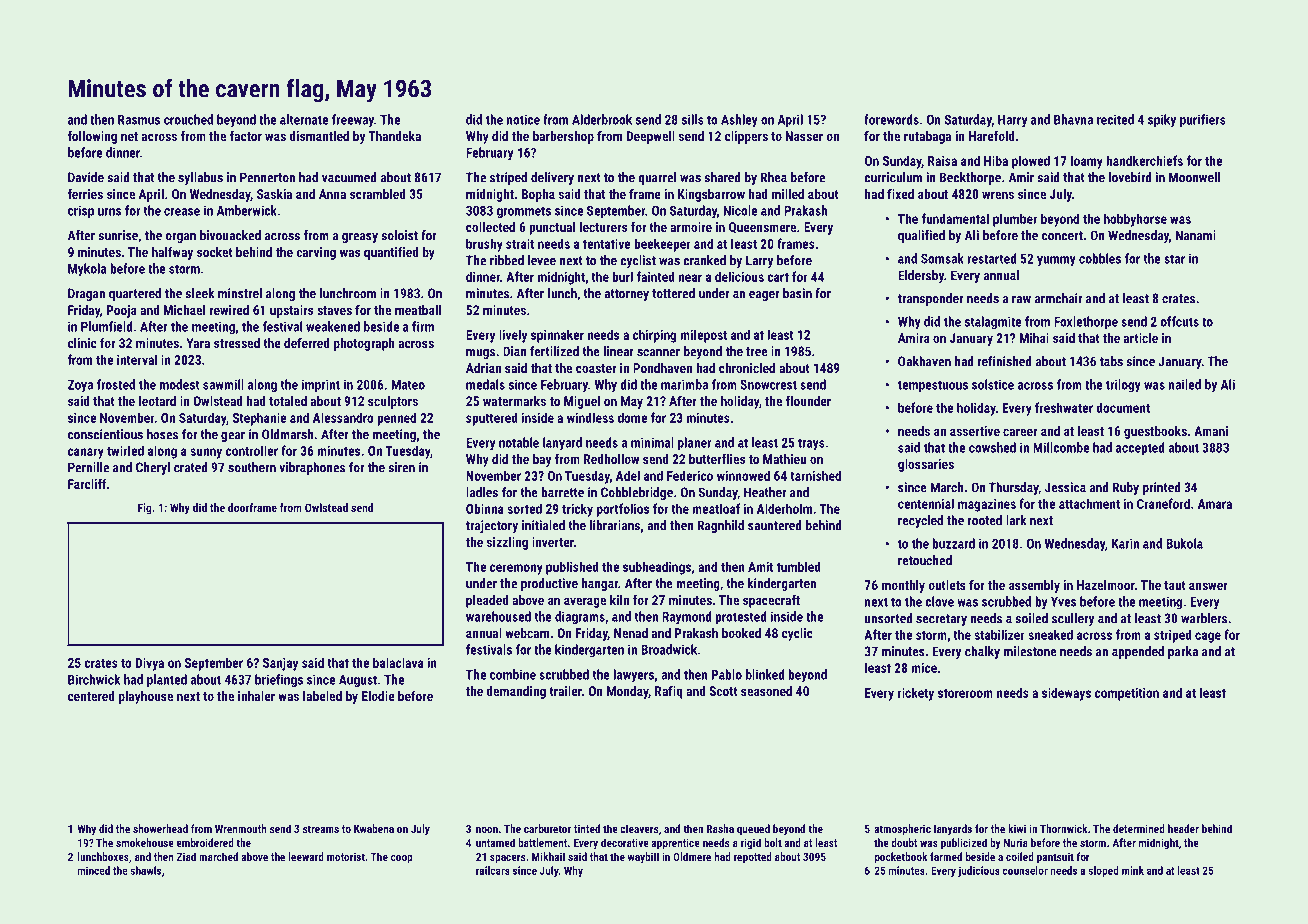 The height and width of the screenshot is (924, 1308). What do you see at coordinates (1203, 120) in the screenshot?
I see `purifiers` at bounding box center [1203, 120].
